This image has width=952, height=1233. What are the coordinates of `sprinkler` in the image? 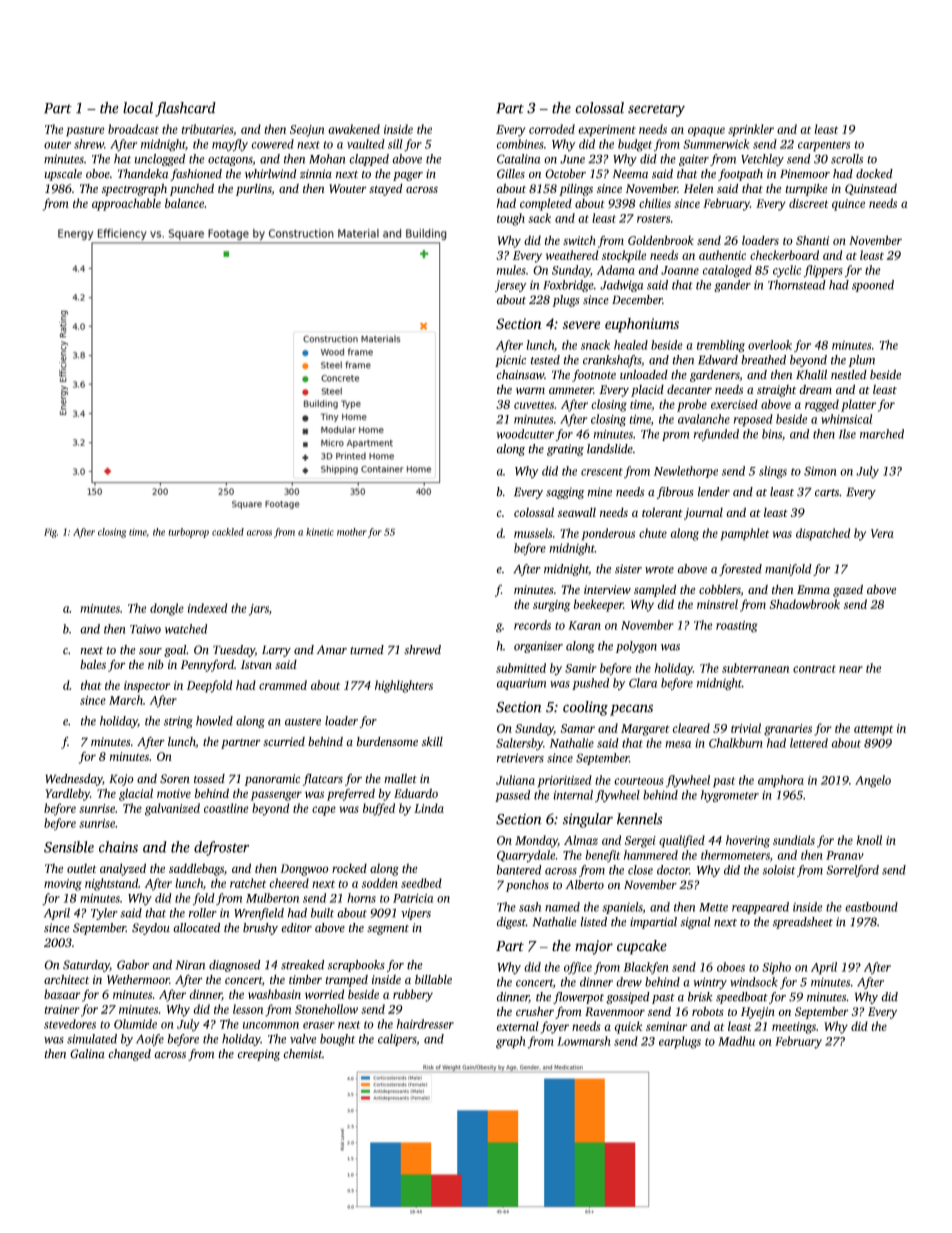 It's located at (751, 130).
